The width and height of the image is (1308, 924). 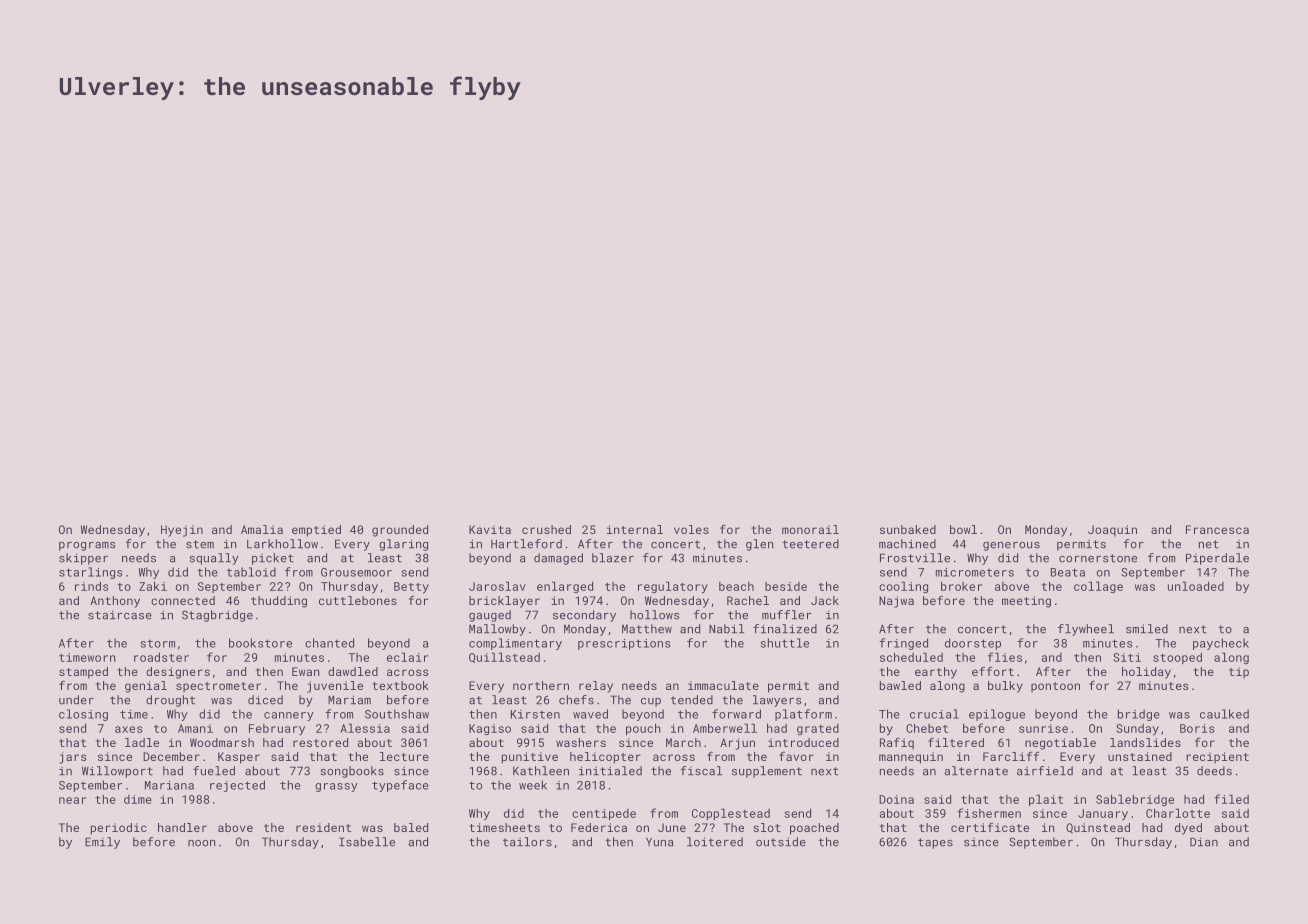 What do you see at coordinates (934, 714) in the image?
I see `crucial` at bounding box center [934, 714].
